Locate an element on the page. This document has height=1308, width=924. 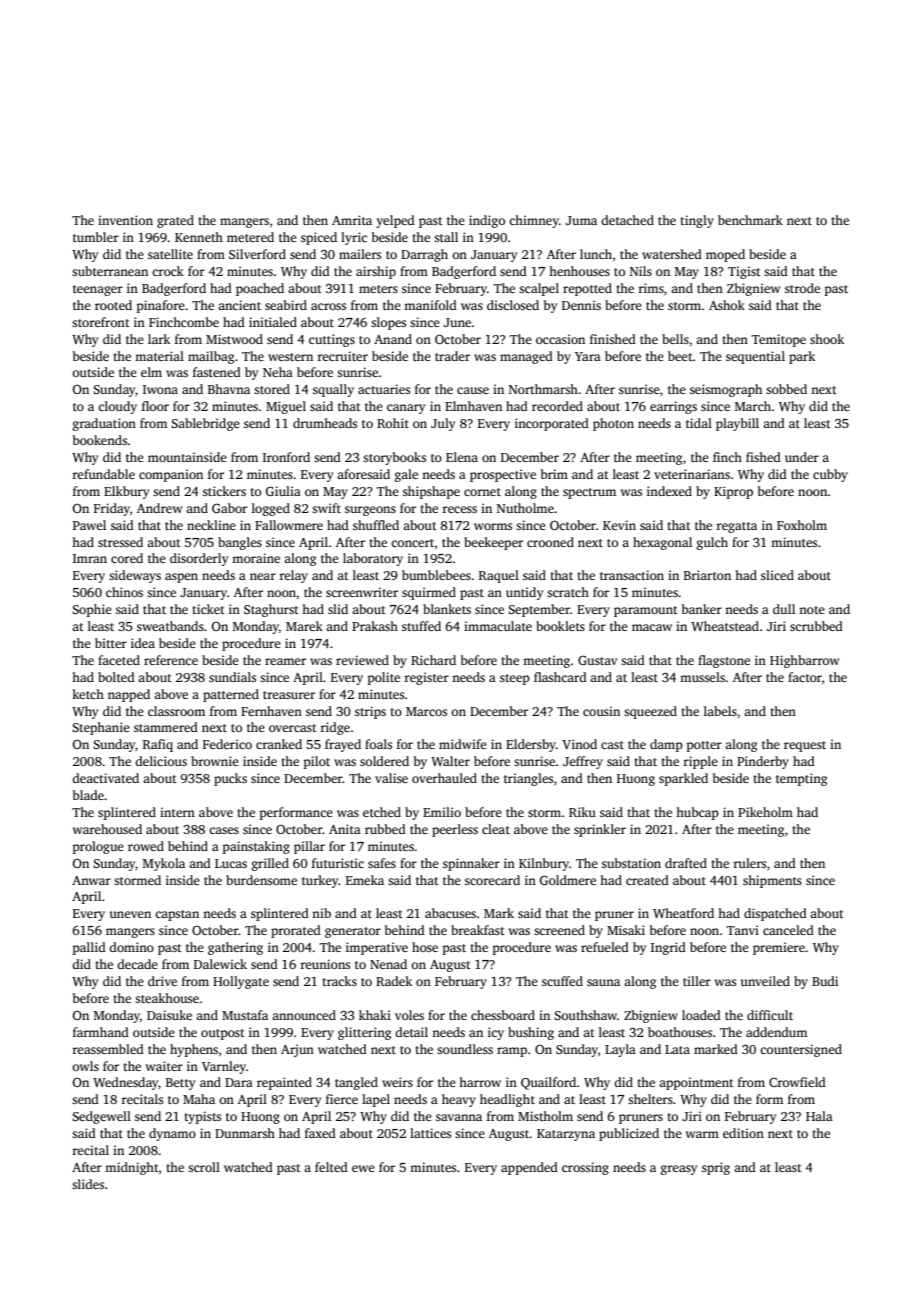
midnight is located at coordinates (132, 1168).
